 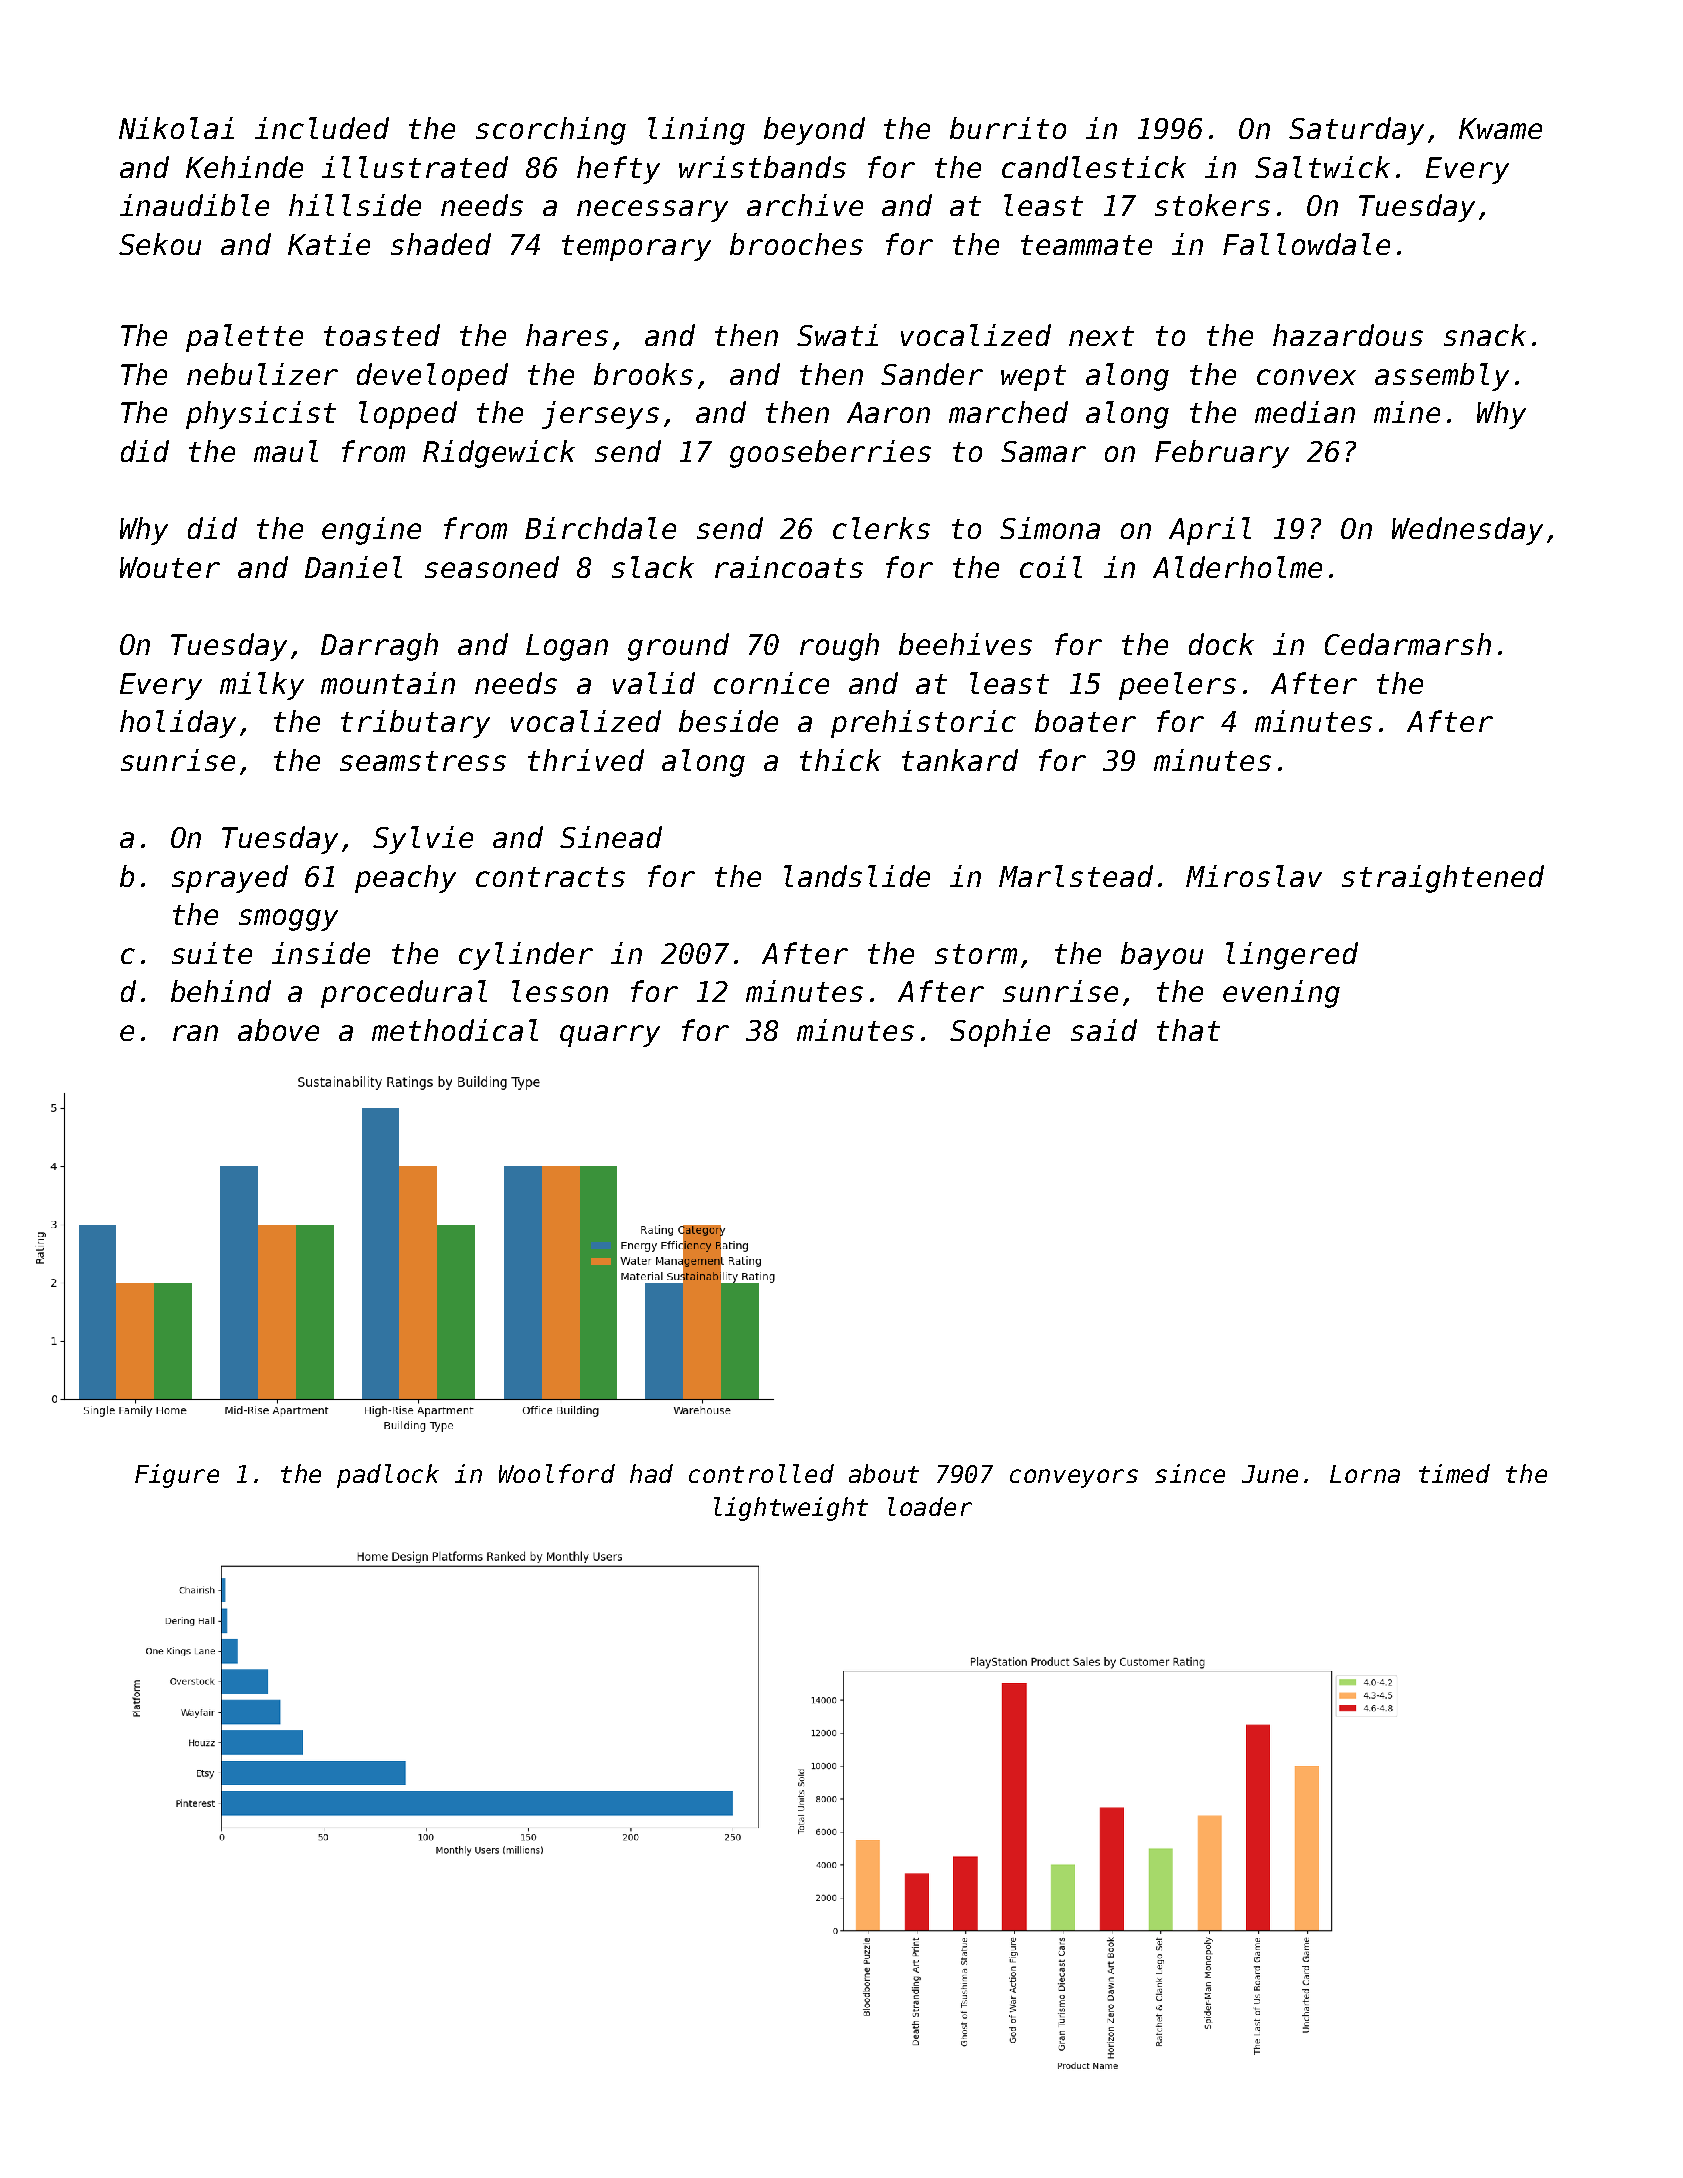 What do you see at coordinates (492, 567) in the page?
I see `seasoned` at bounding box center [492, 567].
